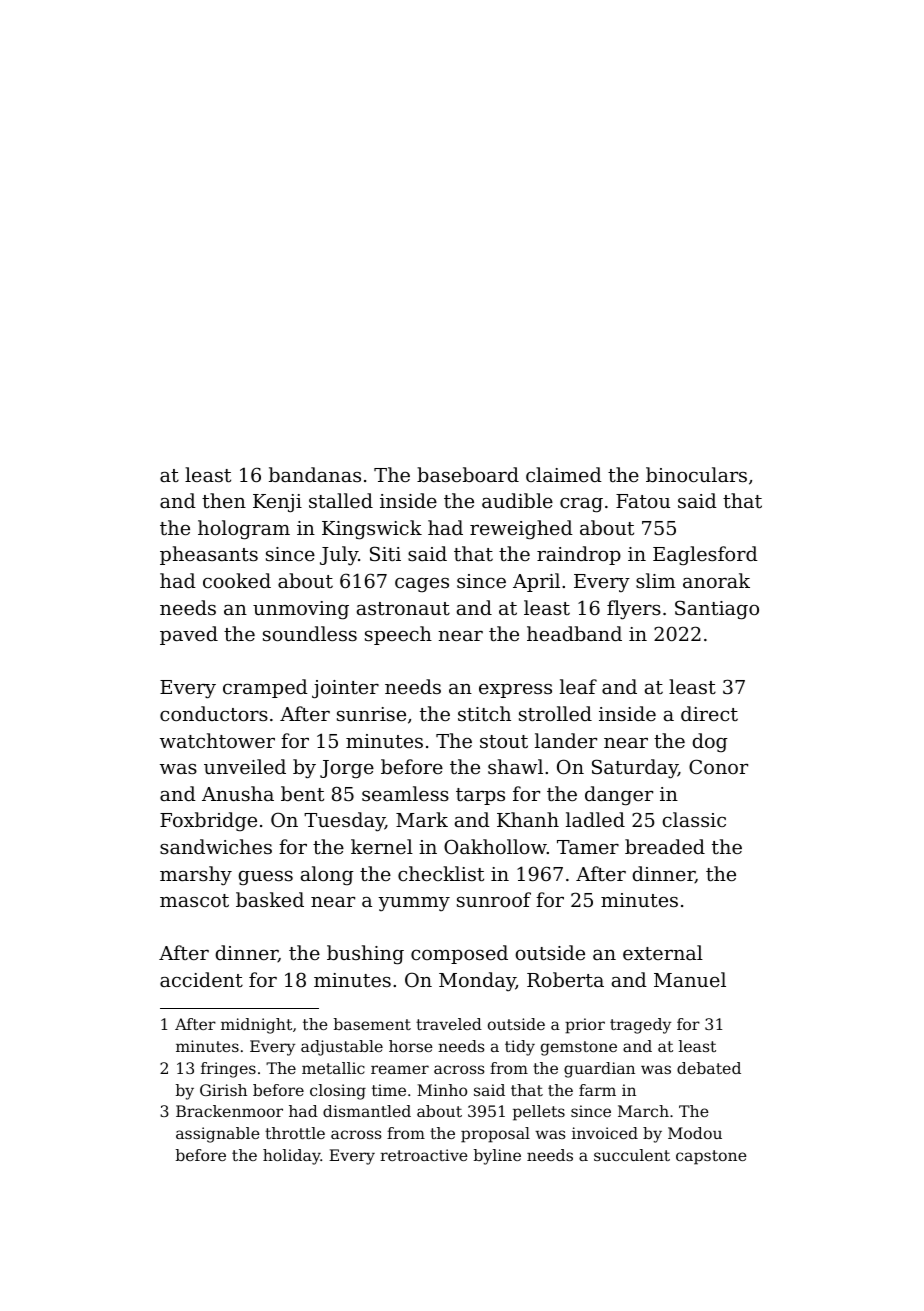 This screenshot has height=1311, width=924. I want to click on April, so click(536, 582).
